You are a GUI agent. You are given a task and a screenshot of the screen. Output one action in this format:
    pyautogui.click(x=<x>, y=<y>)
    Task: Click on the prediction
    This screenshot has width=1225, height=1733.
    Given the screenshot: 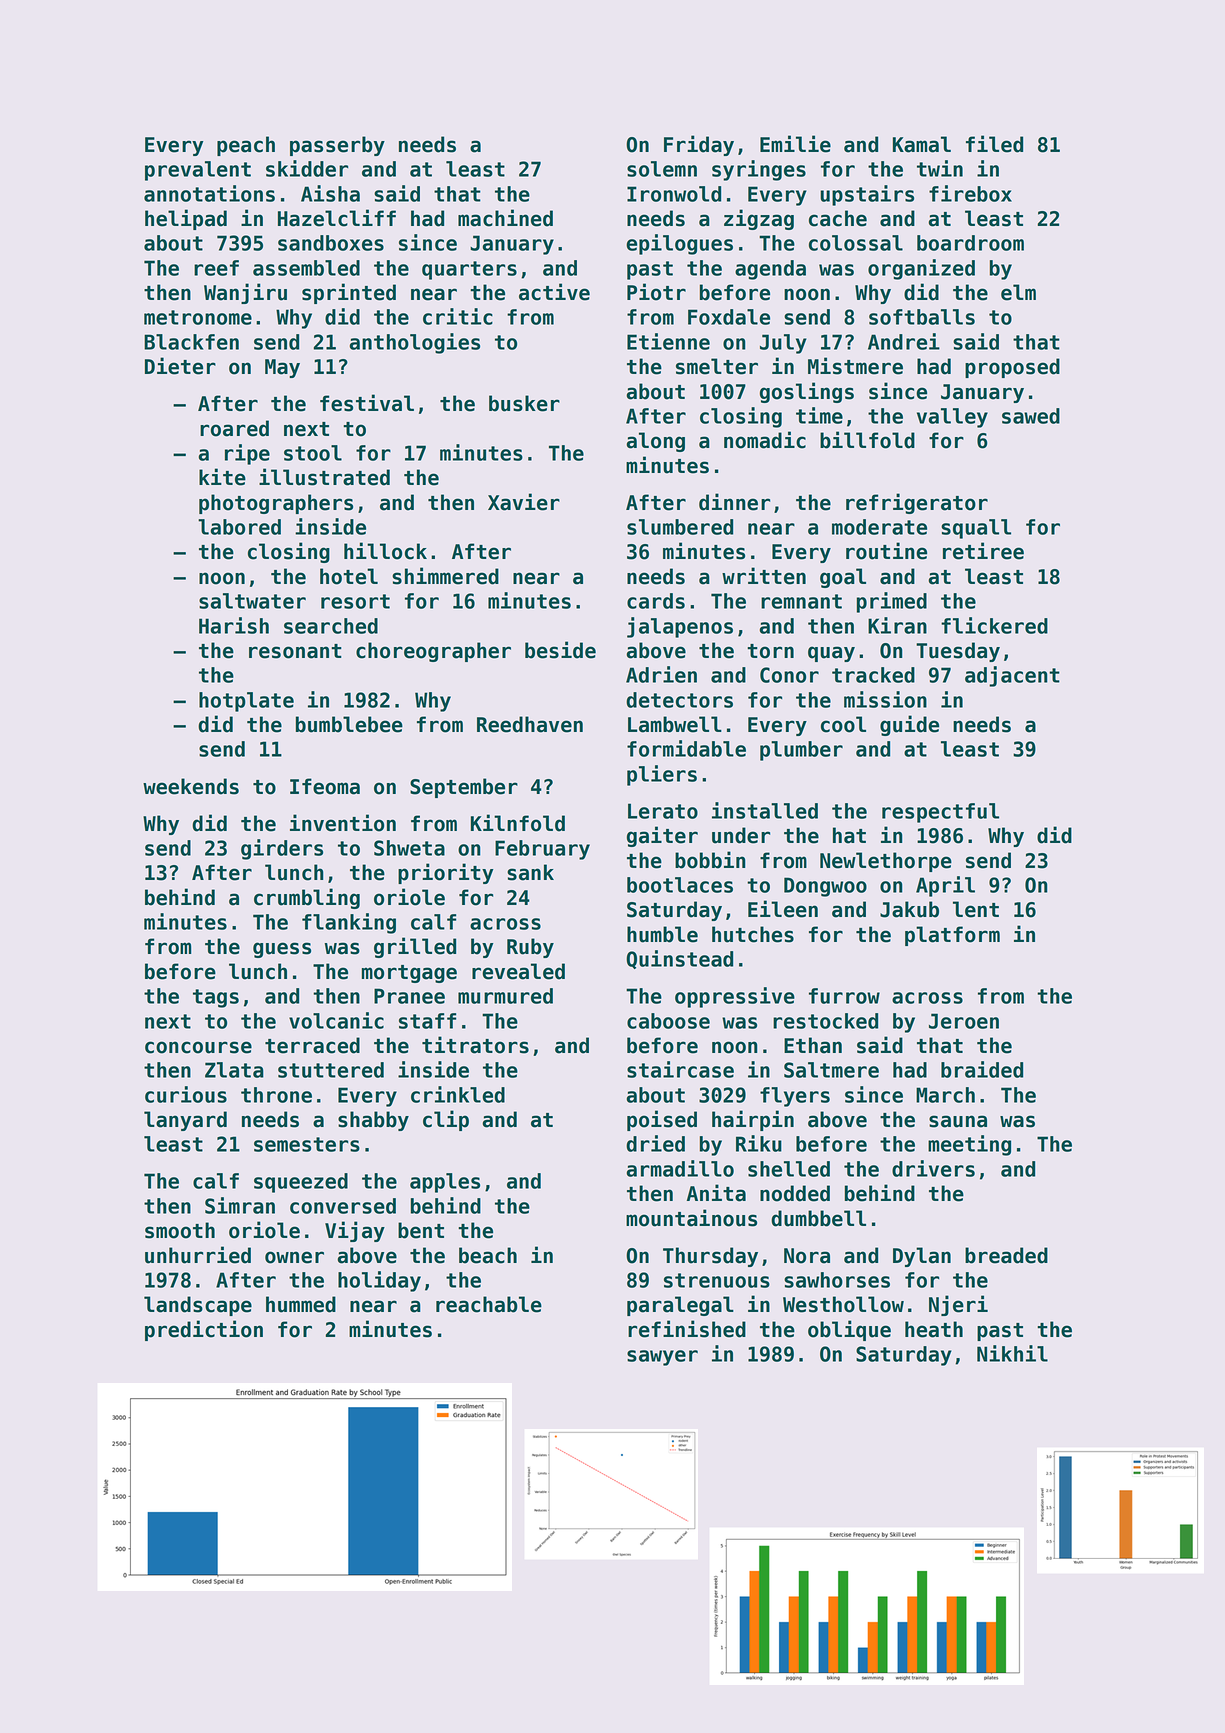 What is the action you would take?
    pyautogui.click(x=204, y=1330)
